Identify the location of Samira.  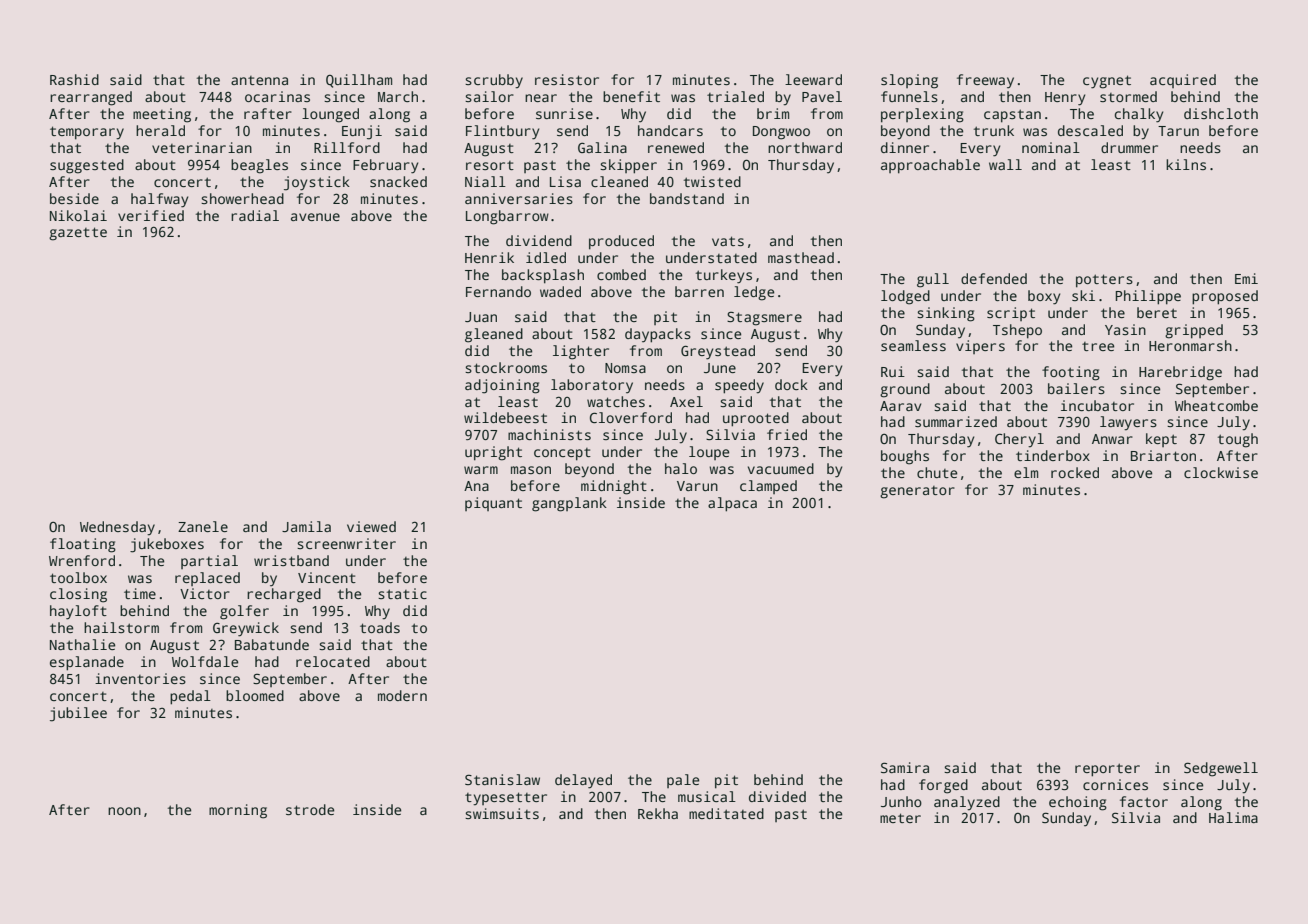
(905, 767).
